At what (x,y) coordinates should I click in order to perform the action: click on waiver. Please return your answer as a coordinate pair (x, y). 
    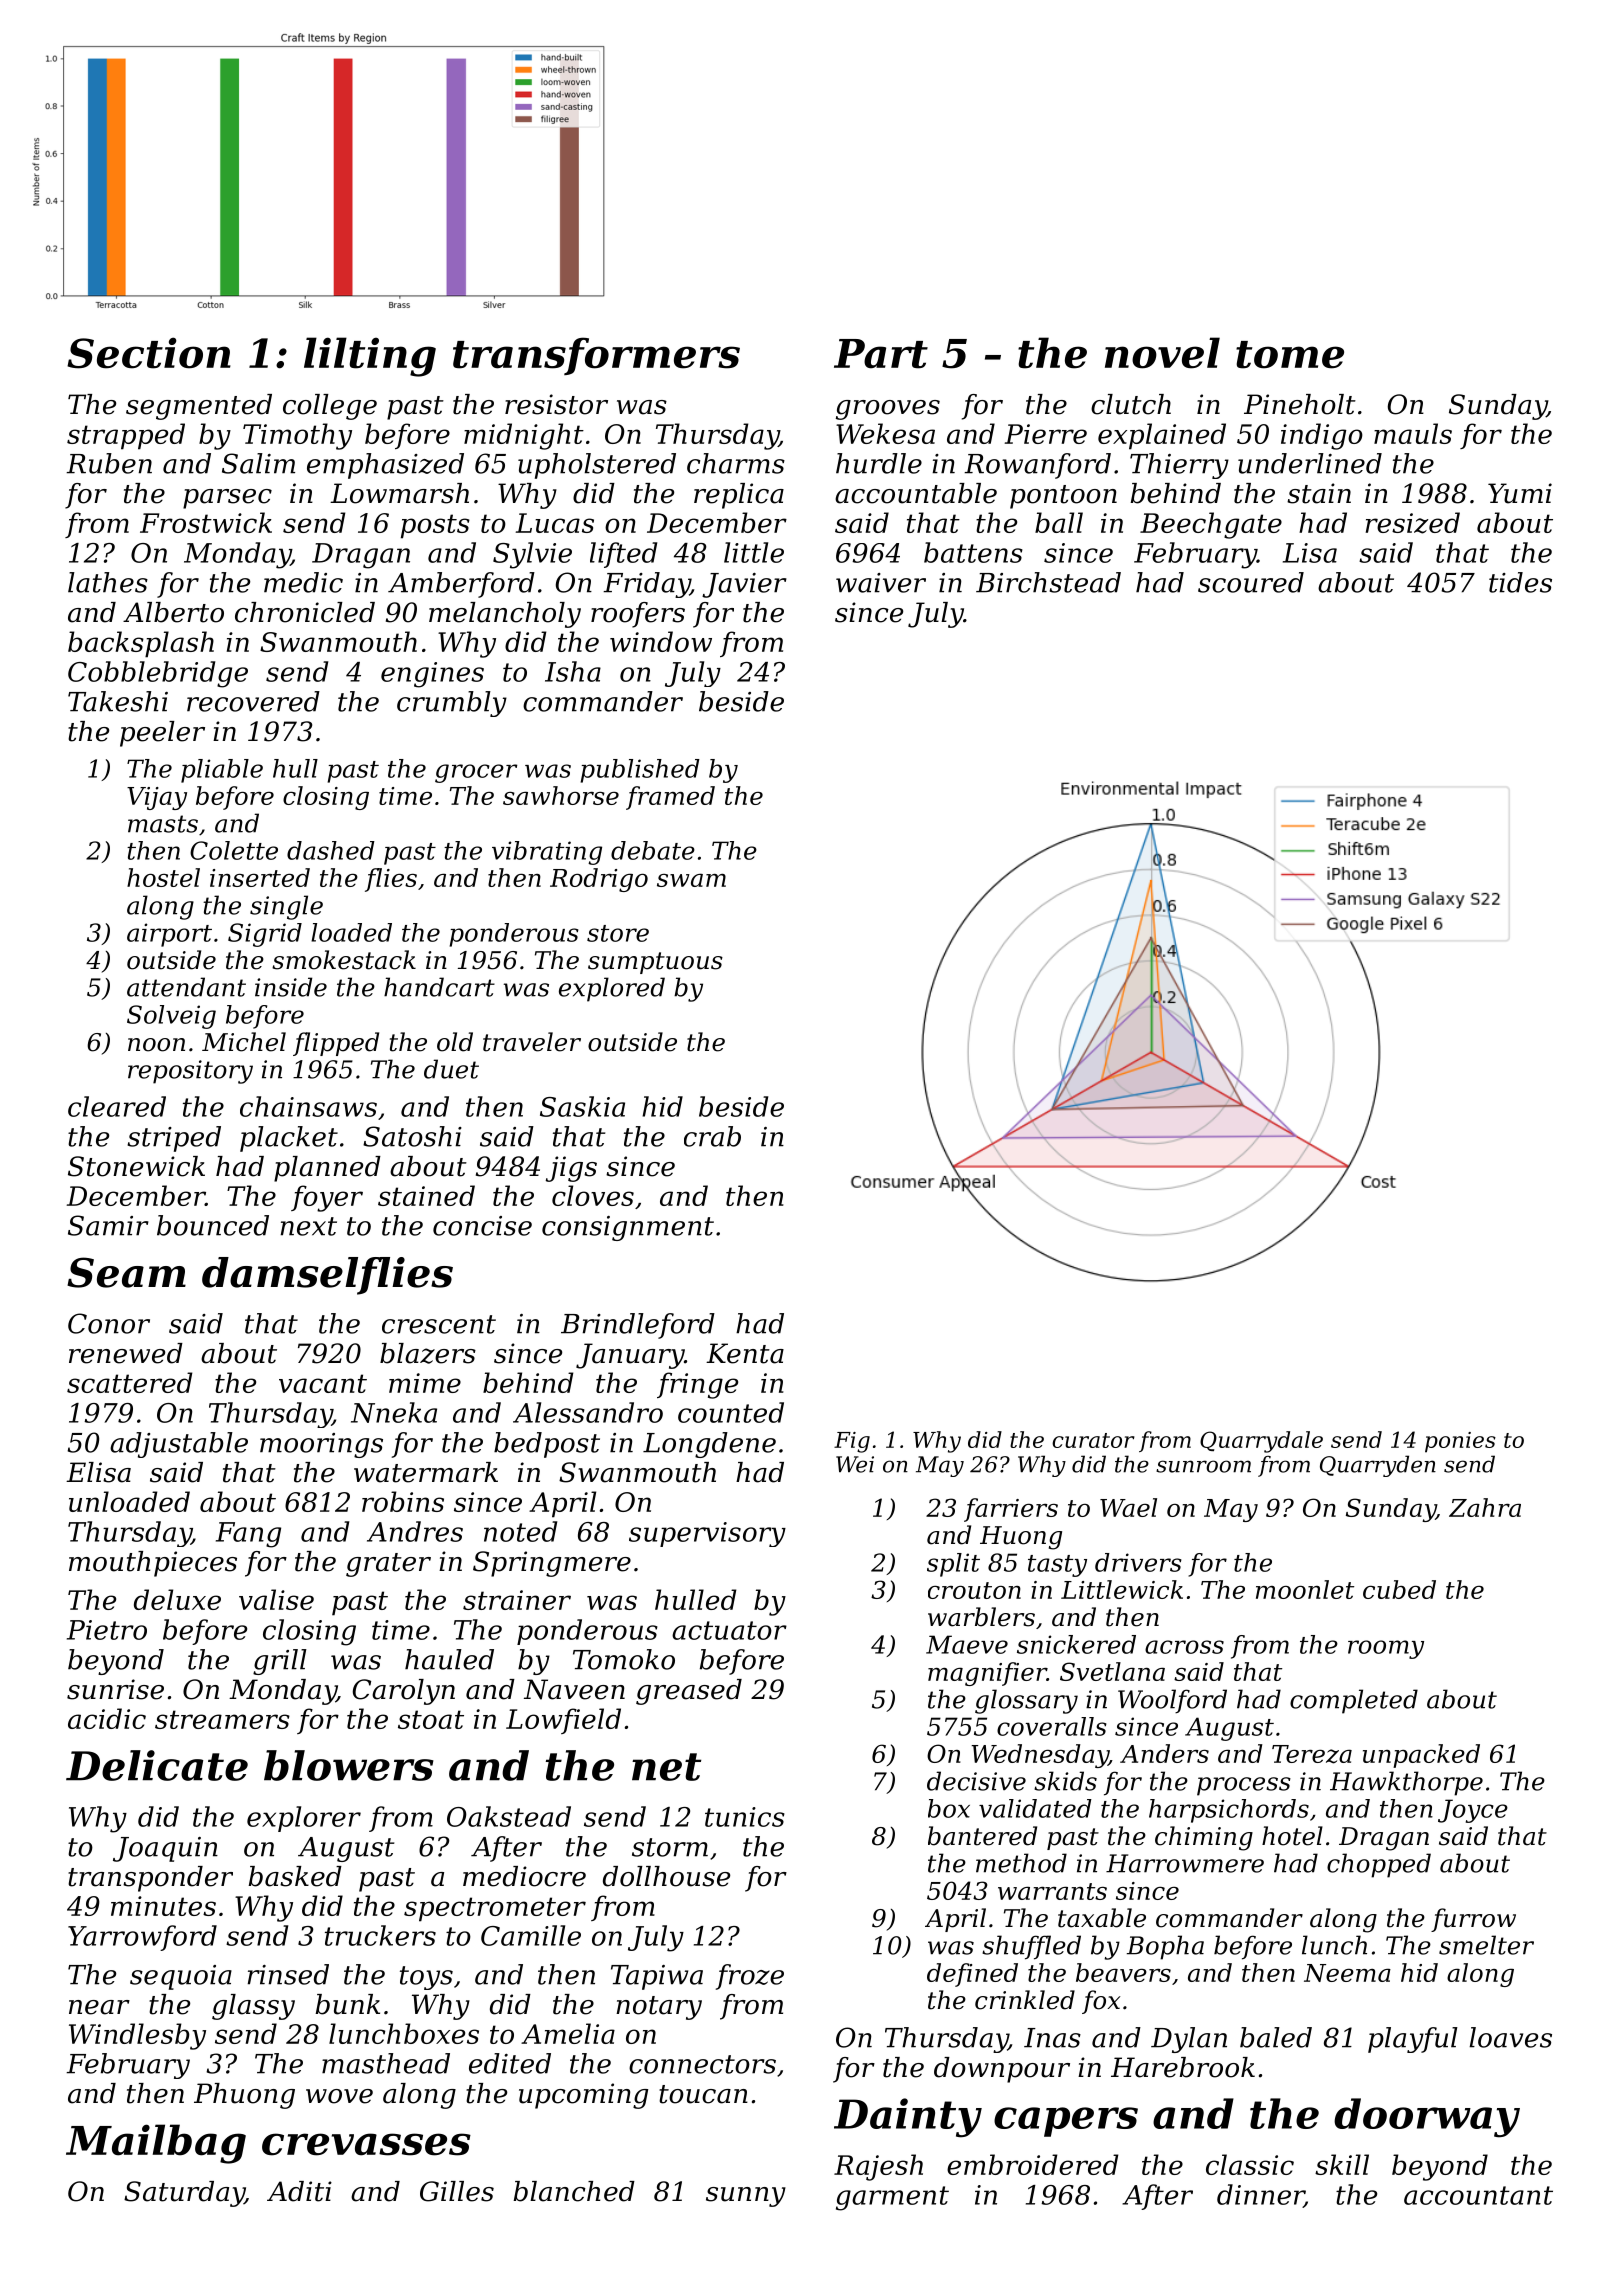
    Looking at the image, I should click on (881, 583).
